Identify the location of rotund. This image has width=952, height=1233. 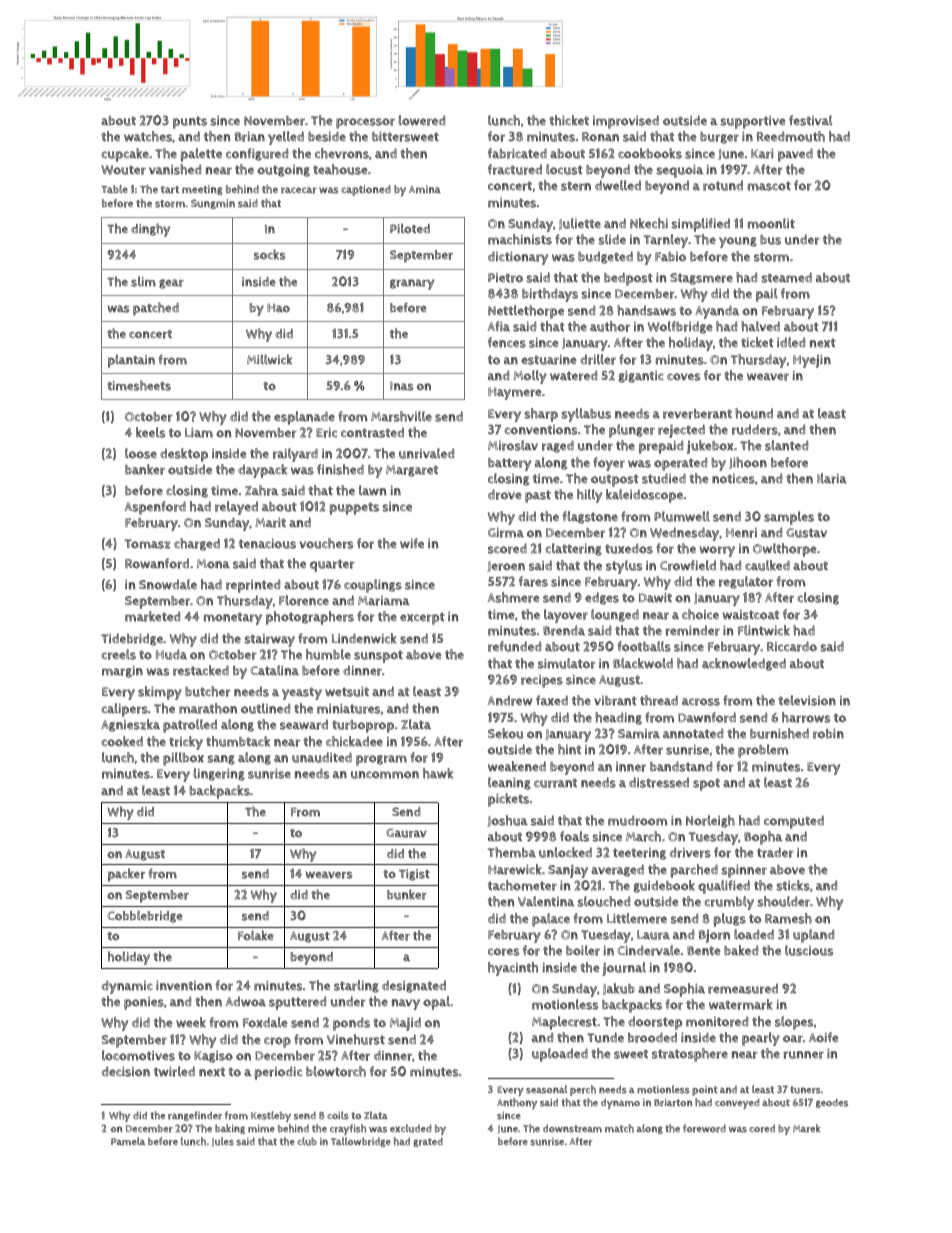
(723, 185).
